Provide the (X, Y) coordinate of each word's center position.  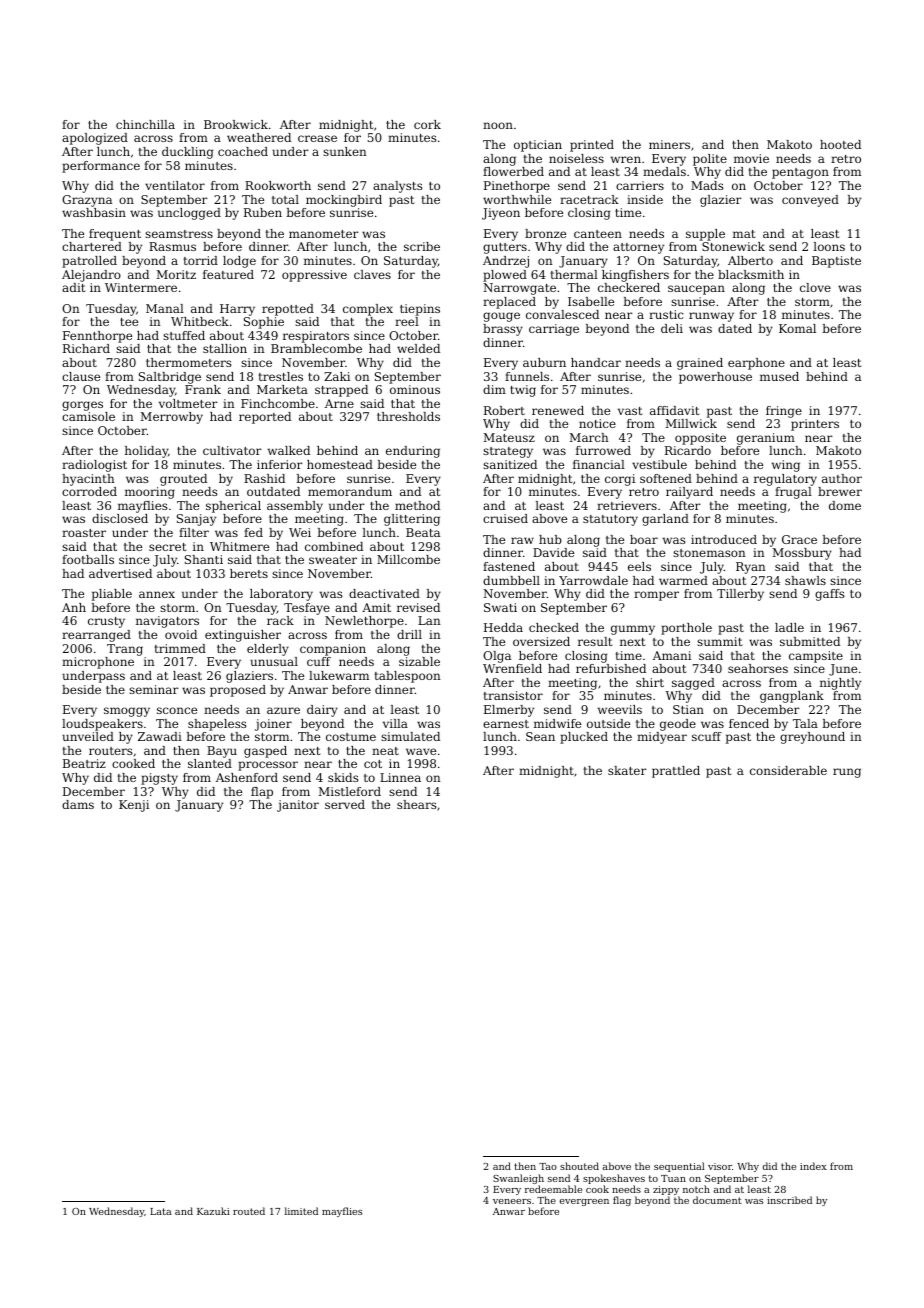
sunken (345, 151)
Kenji (134, 806)
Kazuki (213, 1211)
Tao (548, 1166)
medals (664, 171)
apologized (95, 139)
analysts (397, 187)
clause (81, 376)
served (345, 804)
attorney (638, 248)
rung (847, 773)
